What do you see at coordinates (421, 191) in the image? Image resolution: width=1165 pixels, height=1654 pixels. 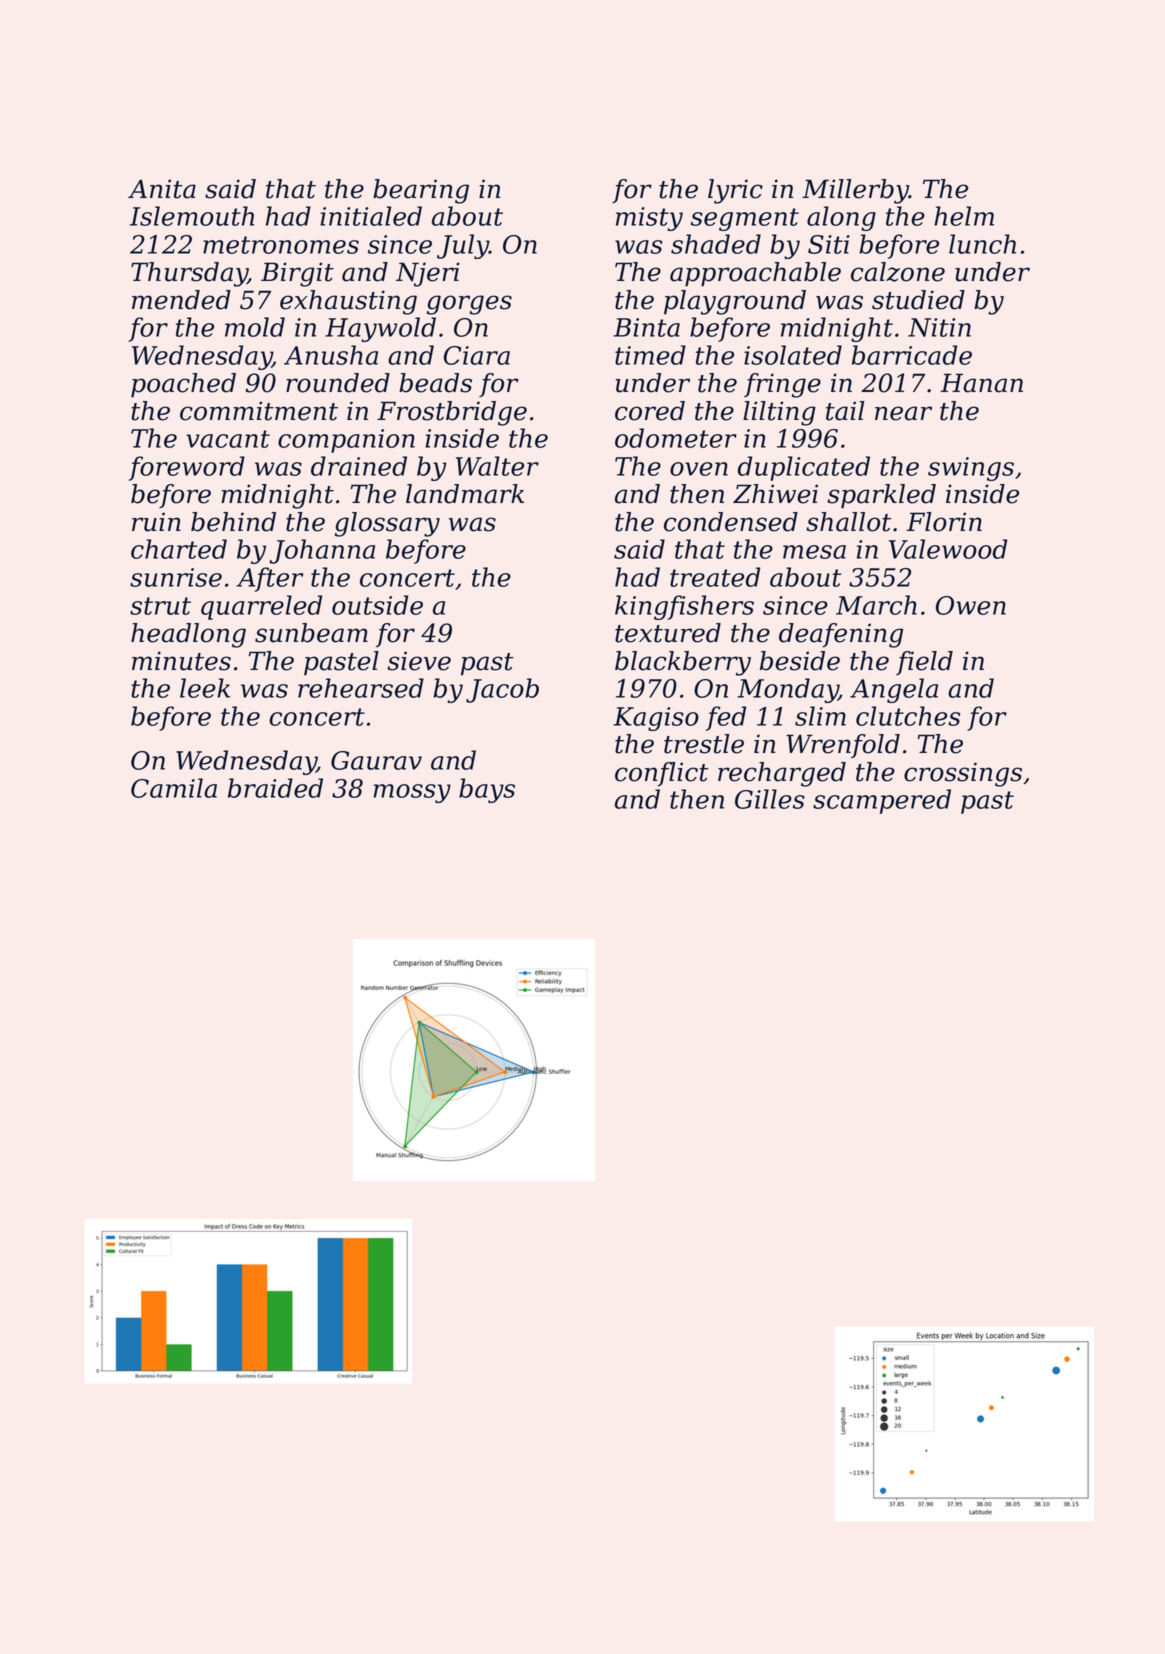 I see `bearing` at bounding box center [421, 191].
